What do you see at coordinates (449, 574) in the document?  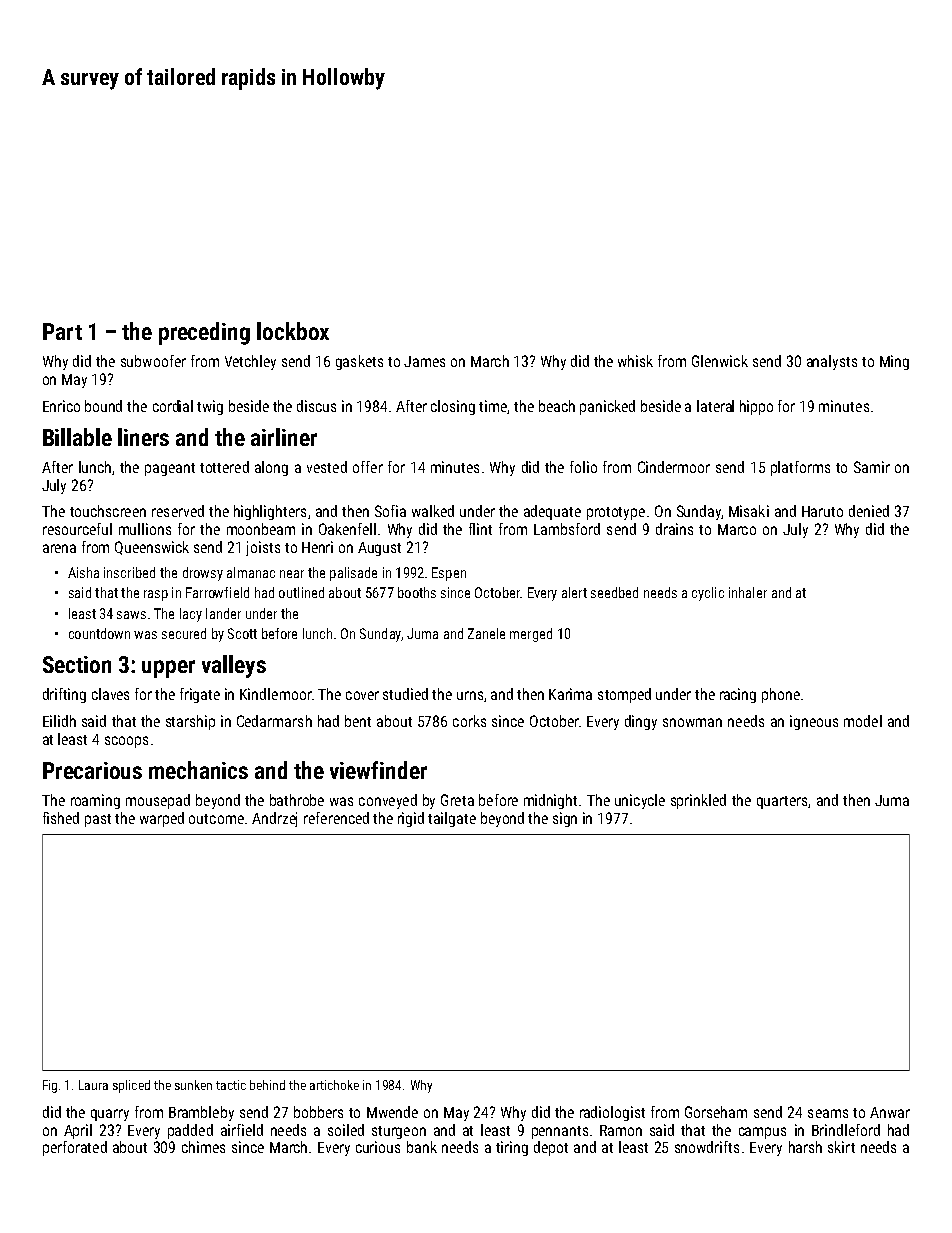 I see `Espen` at bounding box center [449, 574].
